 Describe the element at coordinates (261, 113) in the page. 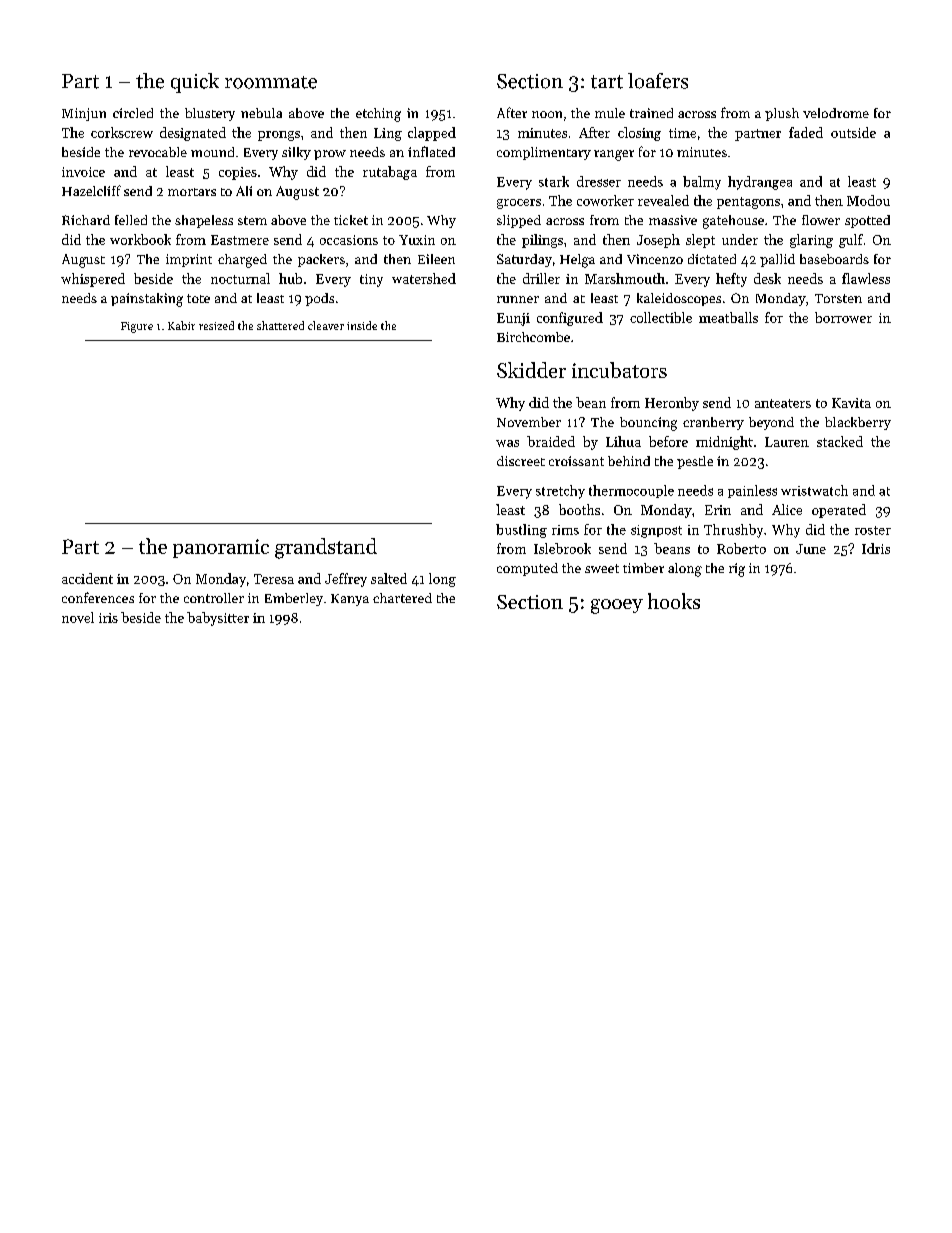

I see `nebula` at that location.
